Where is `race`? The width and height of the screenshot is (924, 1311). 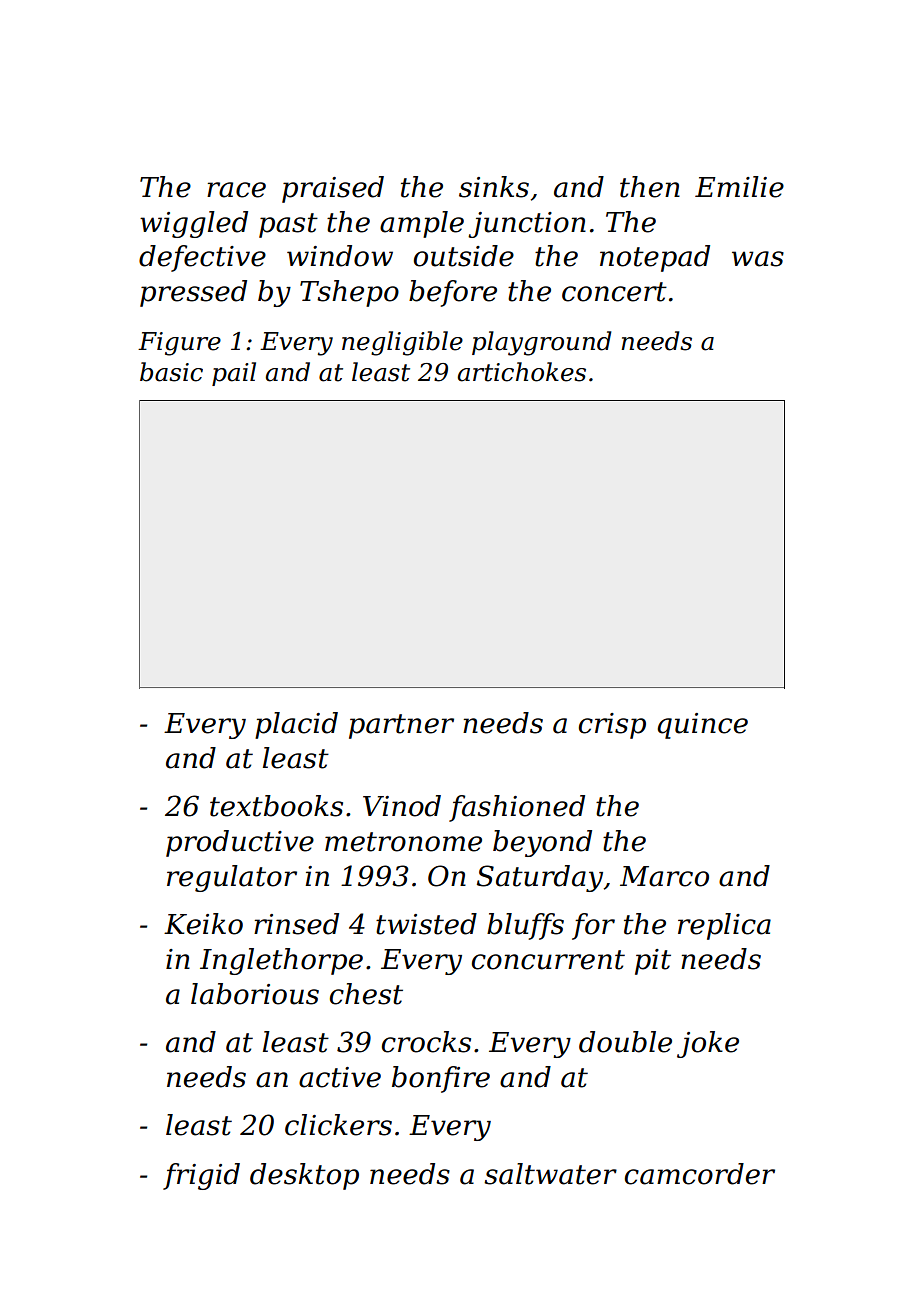 race is located at coordinates (236, 190).
